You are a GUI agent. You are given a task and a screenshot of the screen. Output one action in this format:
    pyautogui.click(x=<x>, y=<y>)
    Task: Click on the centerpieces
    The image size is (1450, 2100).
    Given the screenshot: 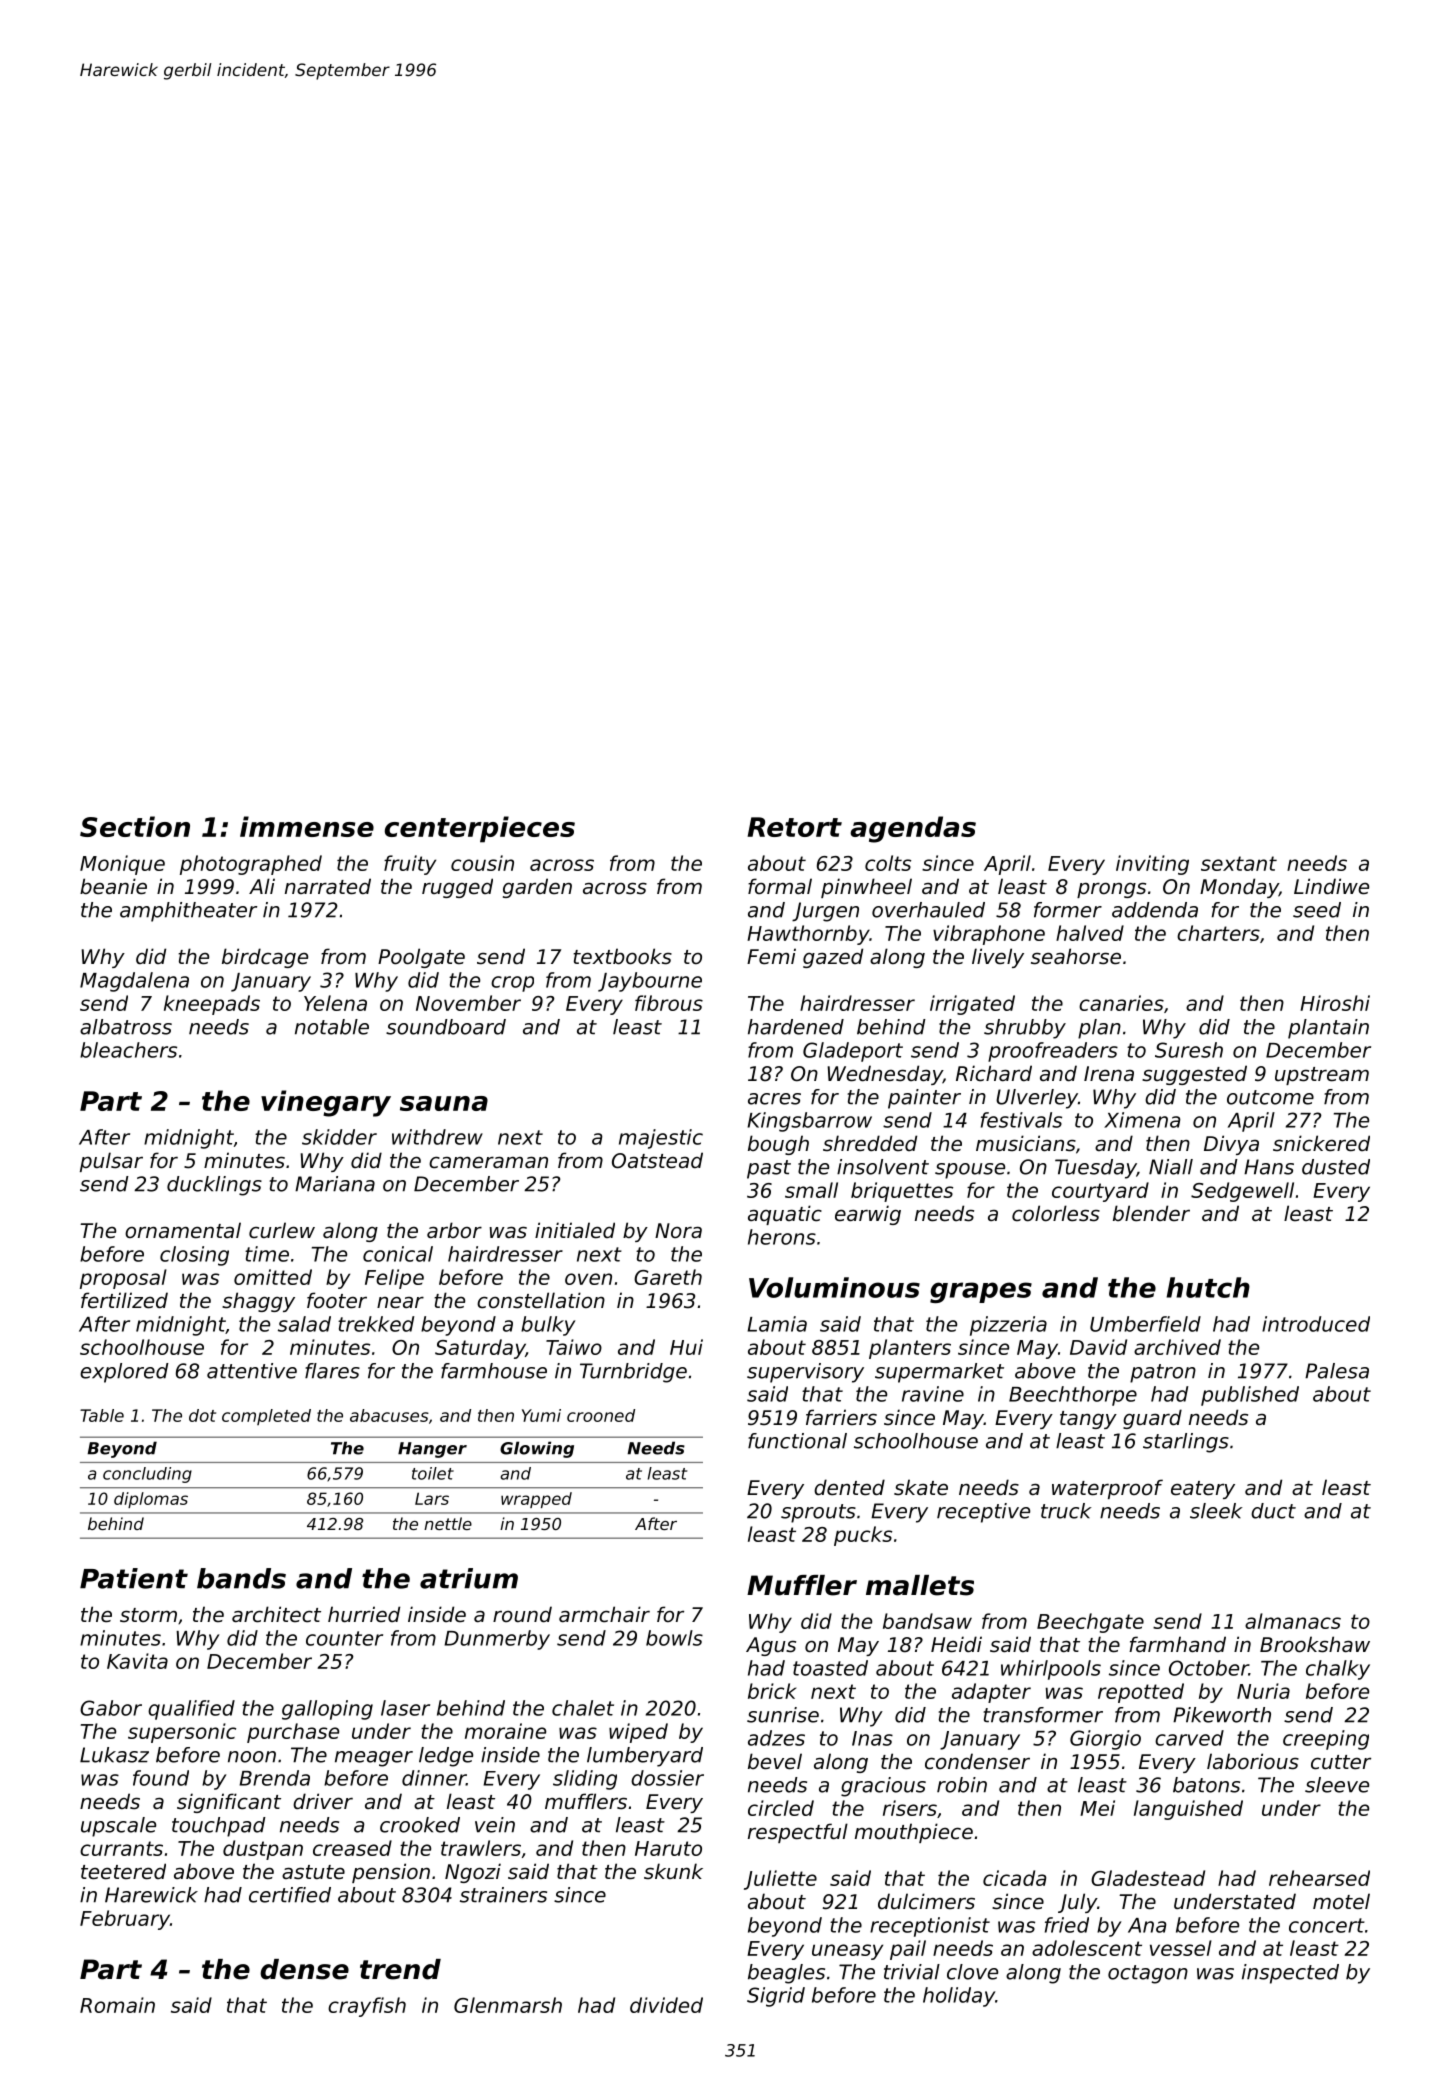 What is the action you would take?
    pyautogui.click(x=480, y=829)
